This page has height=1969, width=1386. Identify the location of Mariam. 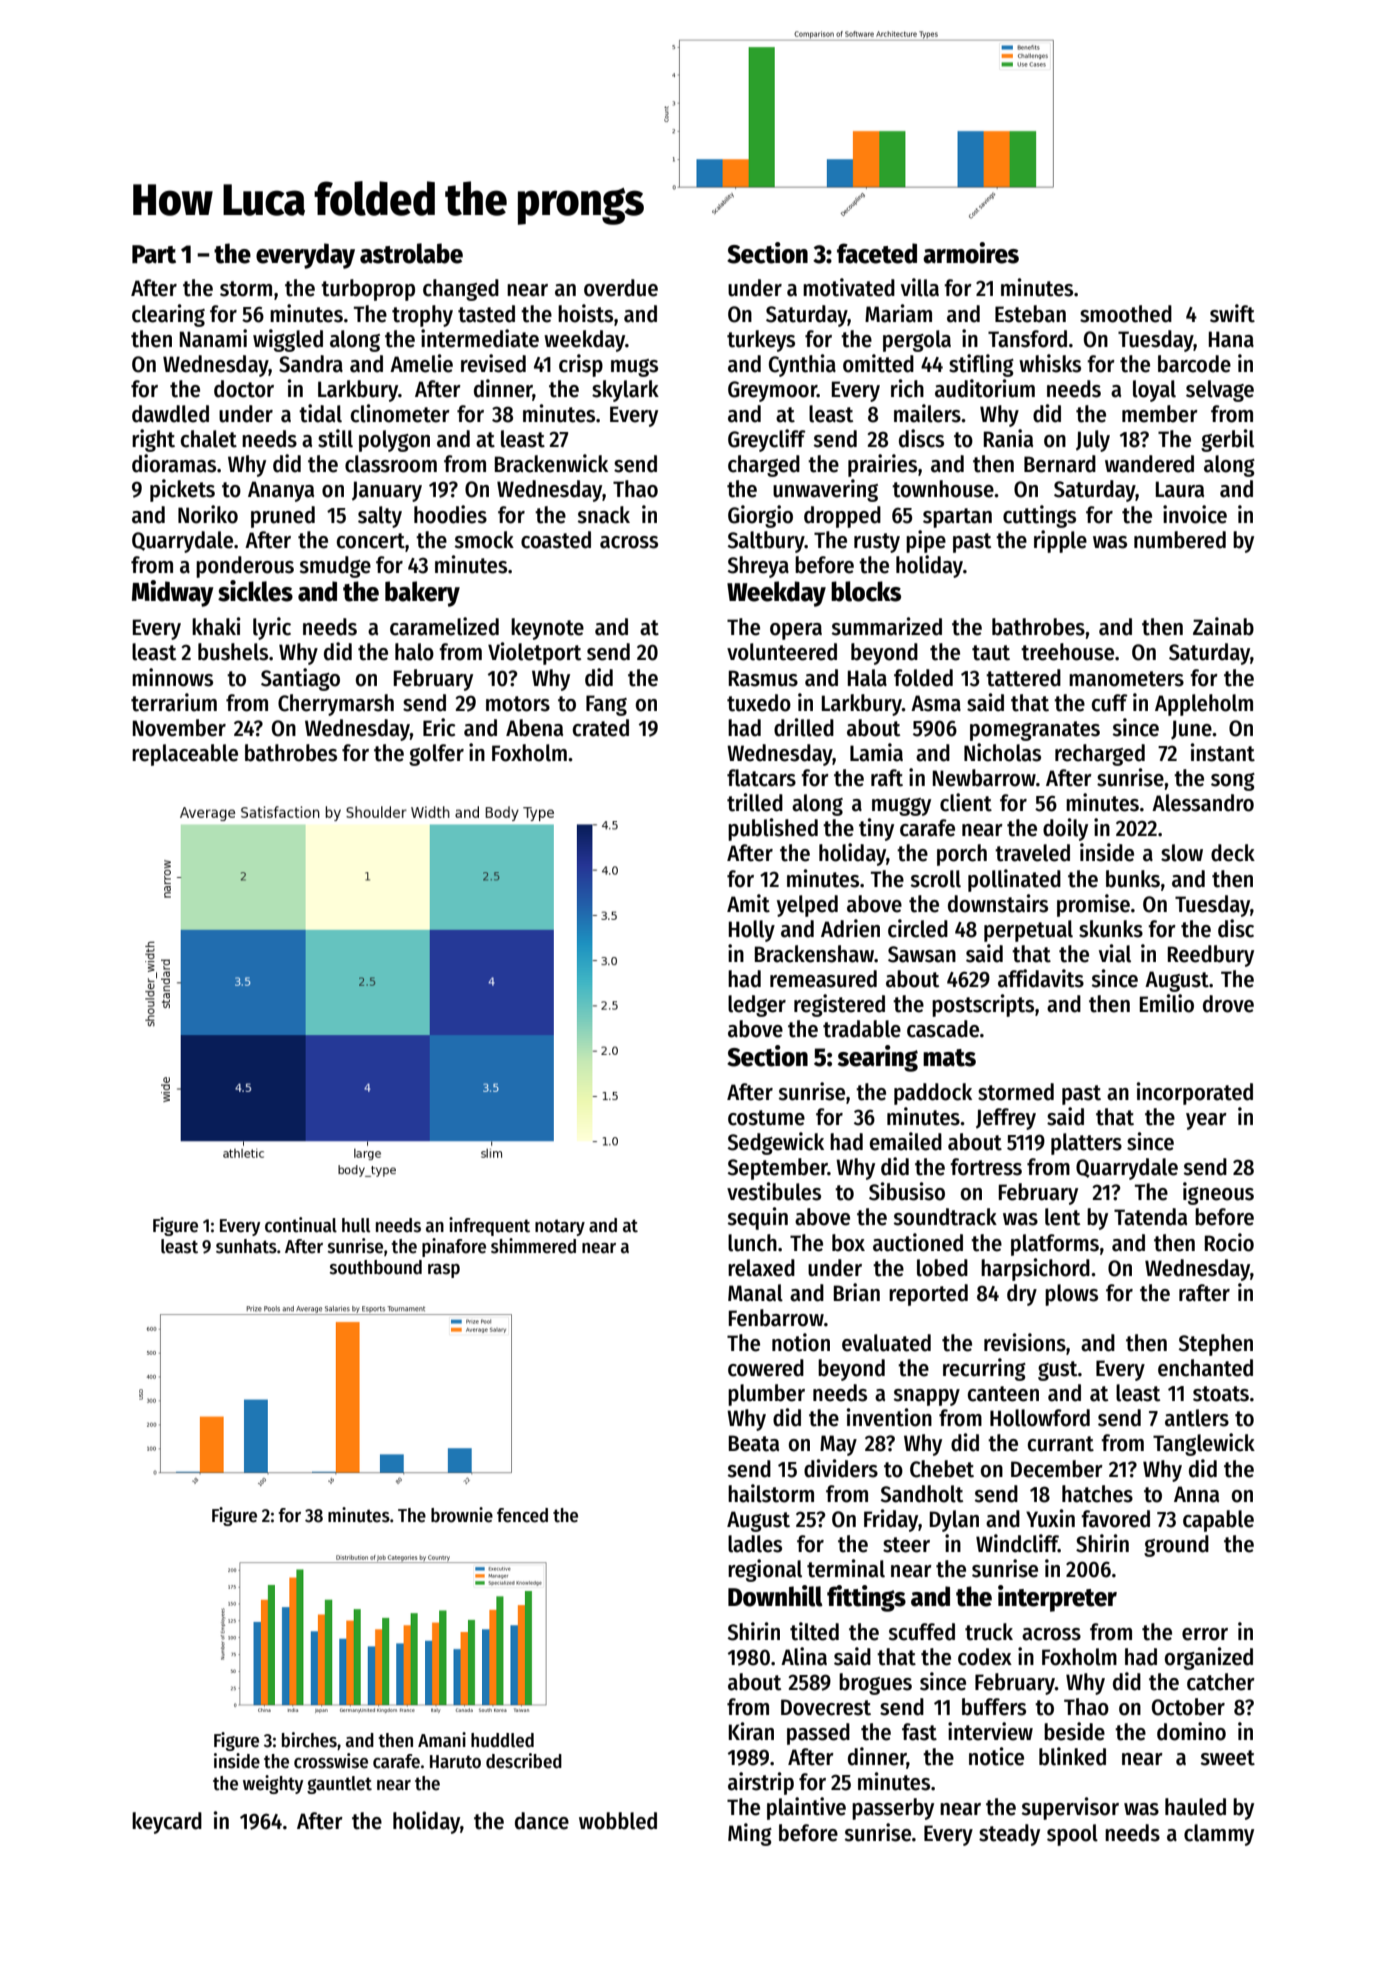
(898, 313).
